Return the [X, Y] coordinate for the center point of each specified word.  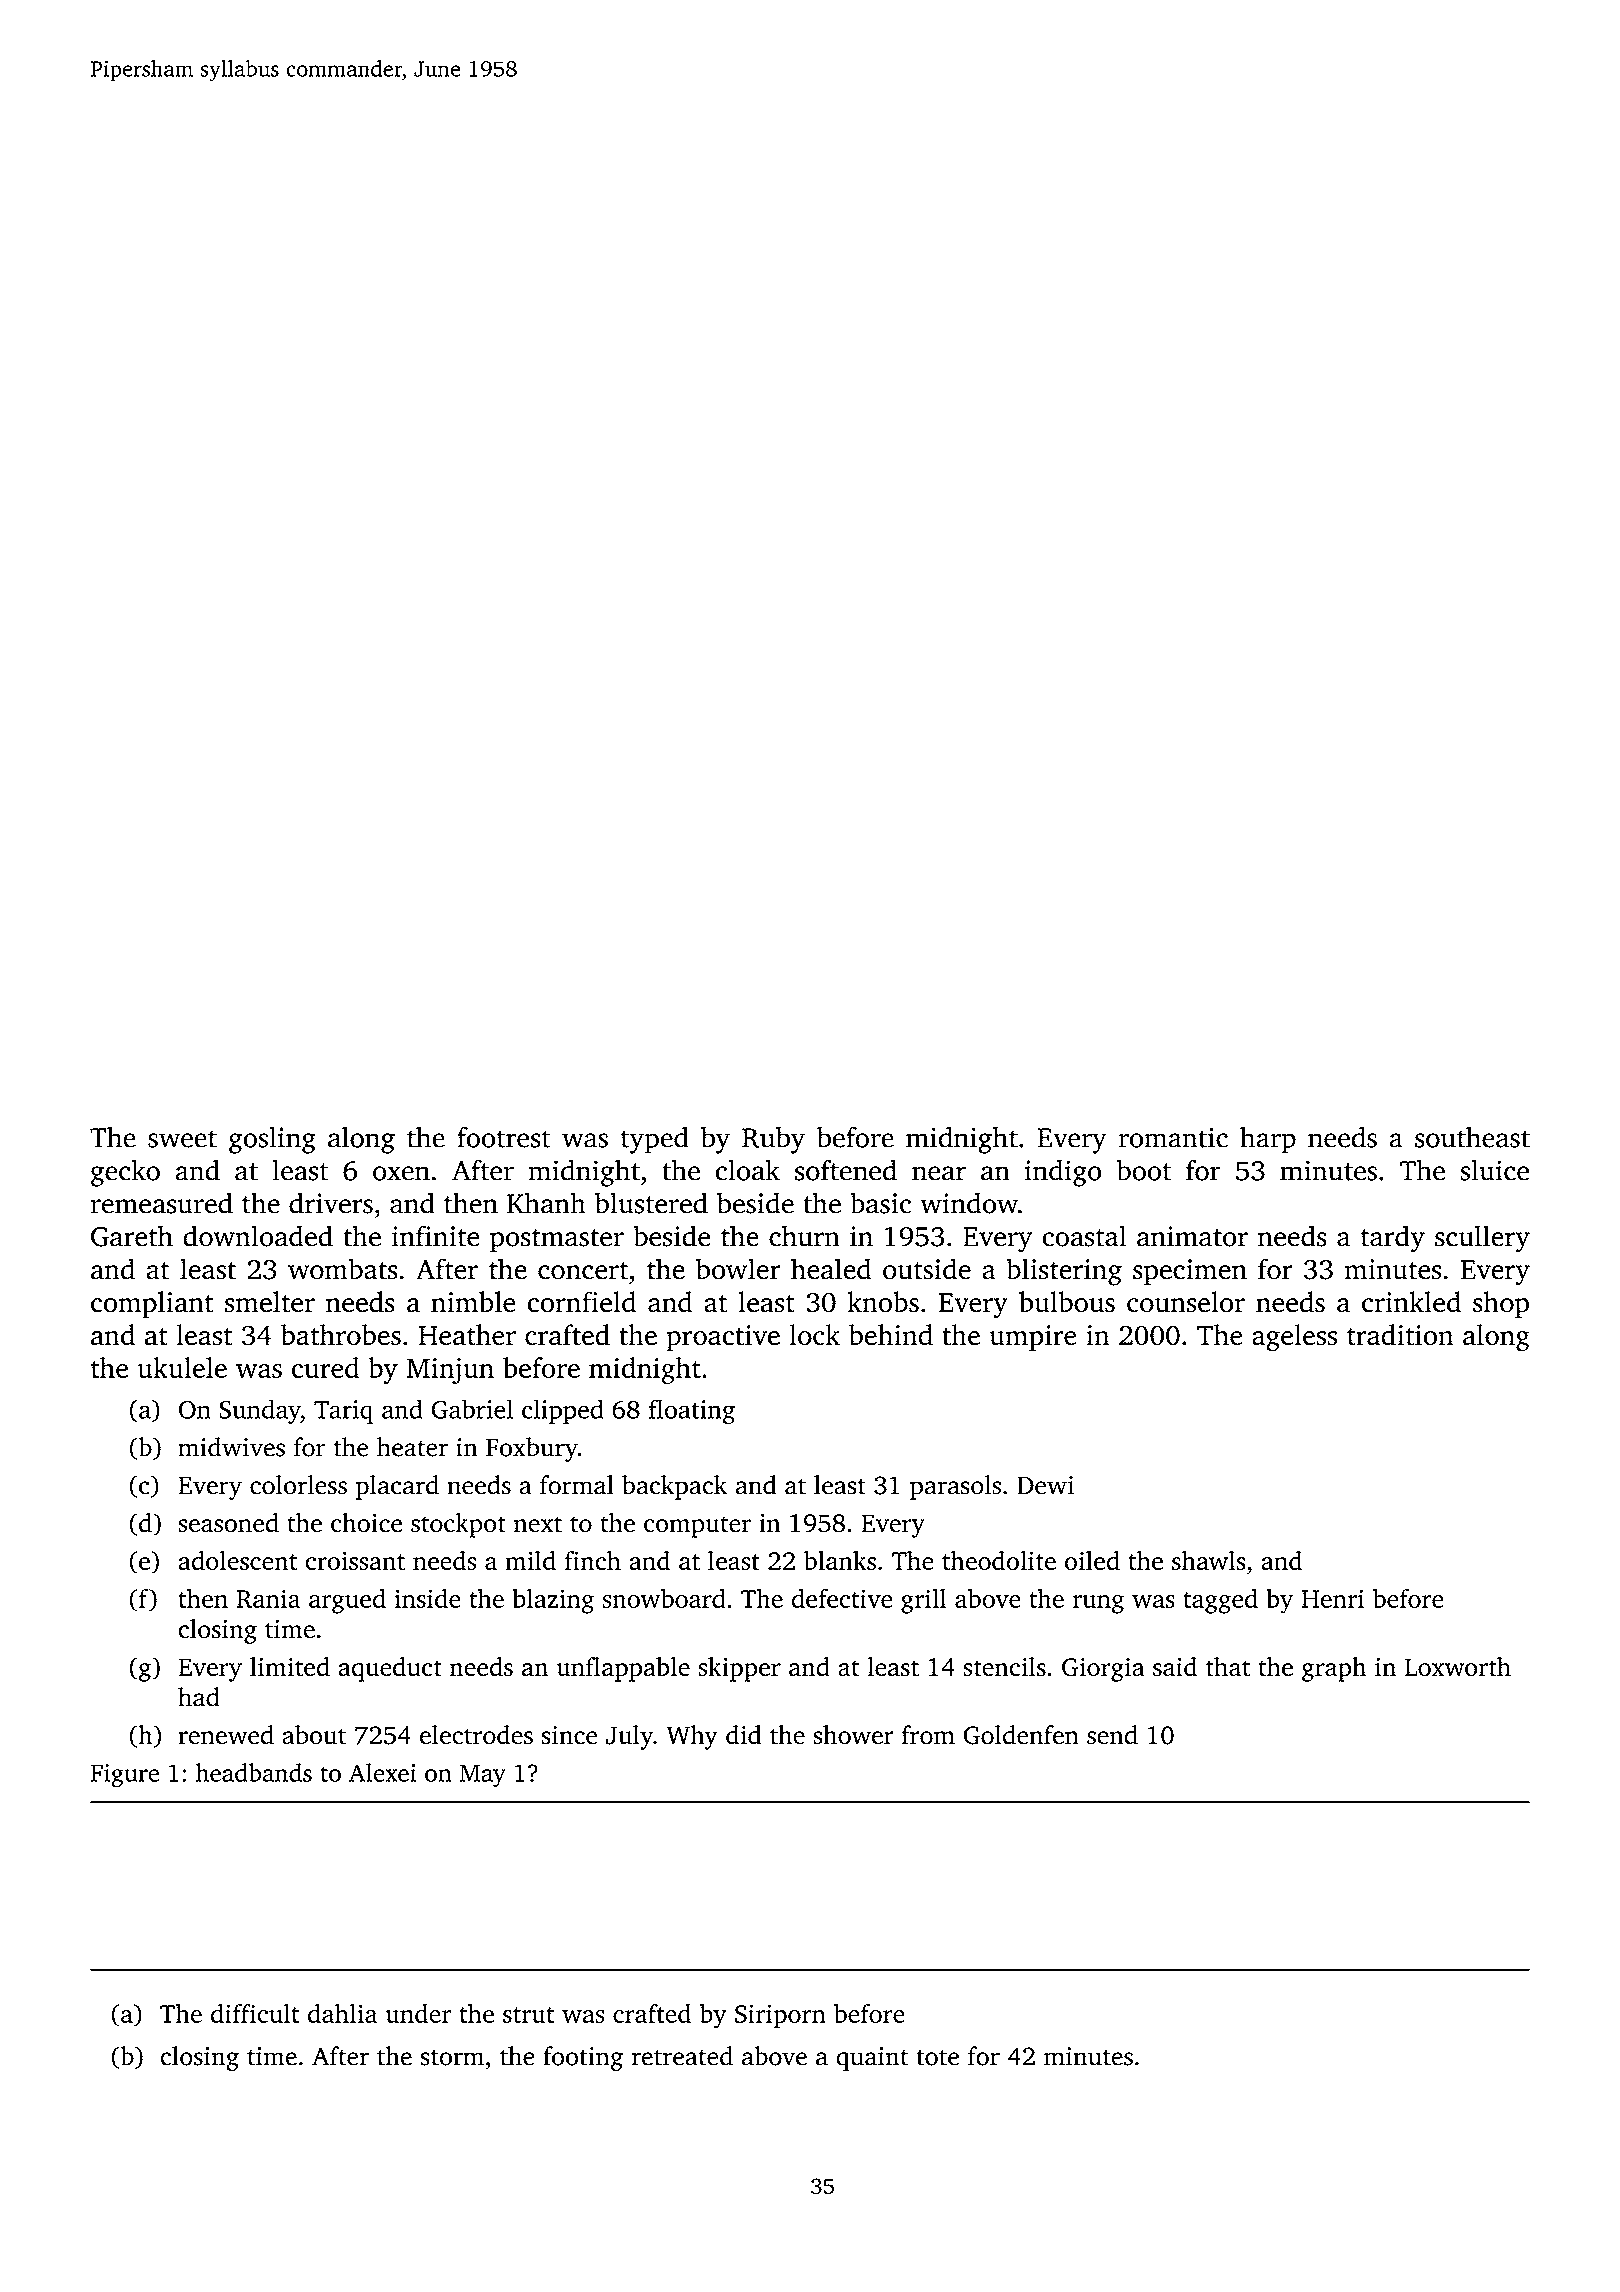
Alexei [382, 1772]
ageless [1294, 1338]
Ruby [773, 1140]
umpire [1033, 1338]
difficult [255, 2013]
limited [290, 1667]
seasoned [228, 1523]
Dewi [1045, 1485]
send [1112, 1735]
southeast [1472, 1137]
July [629, 1737]
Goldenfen [1021, 1735]
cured [325, 1367]
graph [1334, 1669]
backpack [674, 1487]
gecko [125, 1173]
